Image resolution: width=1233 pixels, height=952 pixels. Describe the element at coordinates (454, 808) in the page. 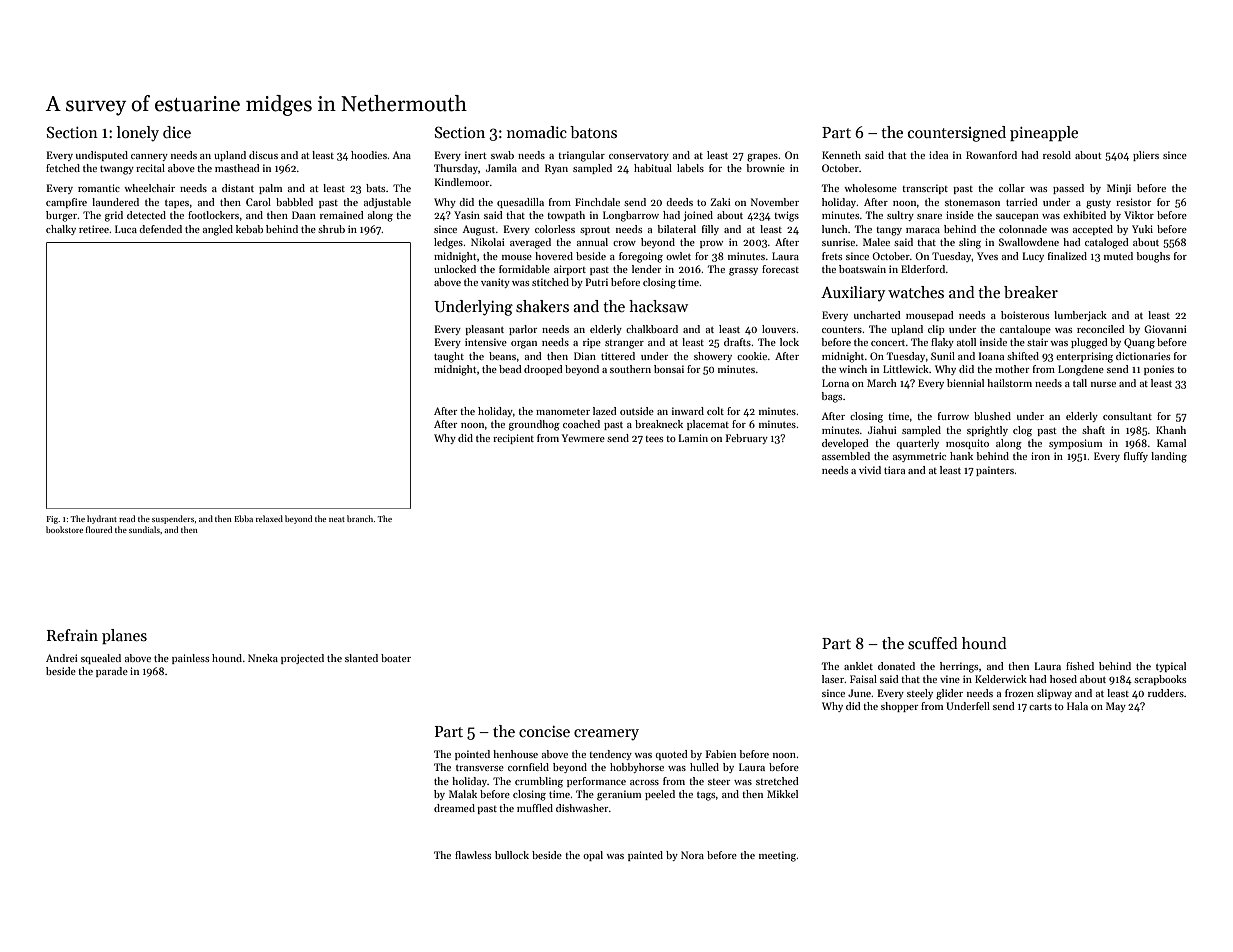

I see `dreamed` at that location.
